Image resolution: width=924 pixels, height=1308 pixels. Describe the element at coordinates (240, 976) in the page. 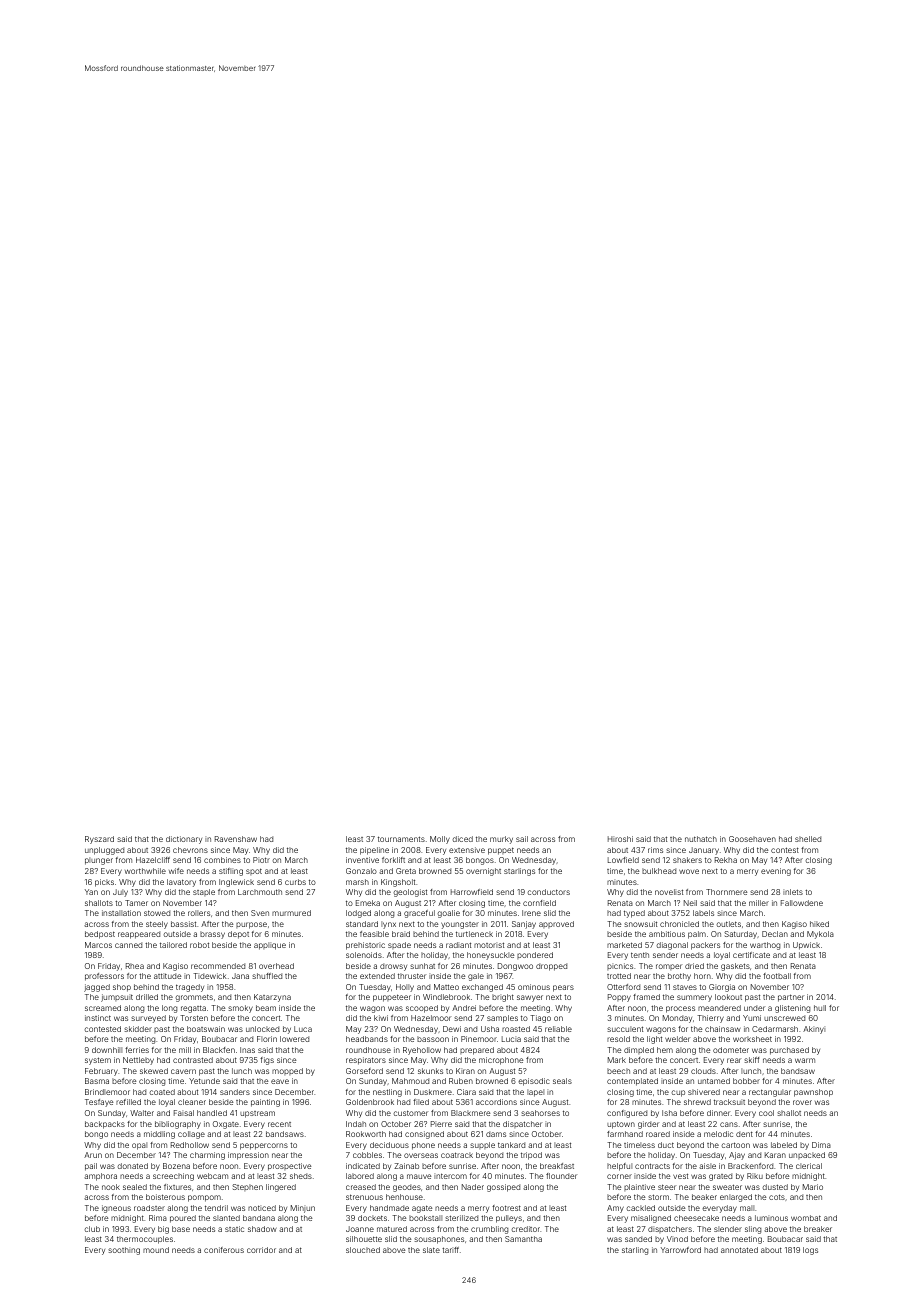

I see `Jana` at that location.
